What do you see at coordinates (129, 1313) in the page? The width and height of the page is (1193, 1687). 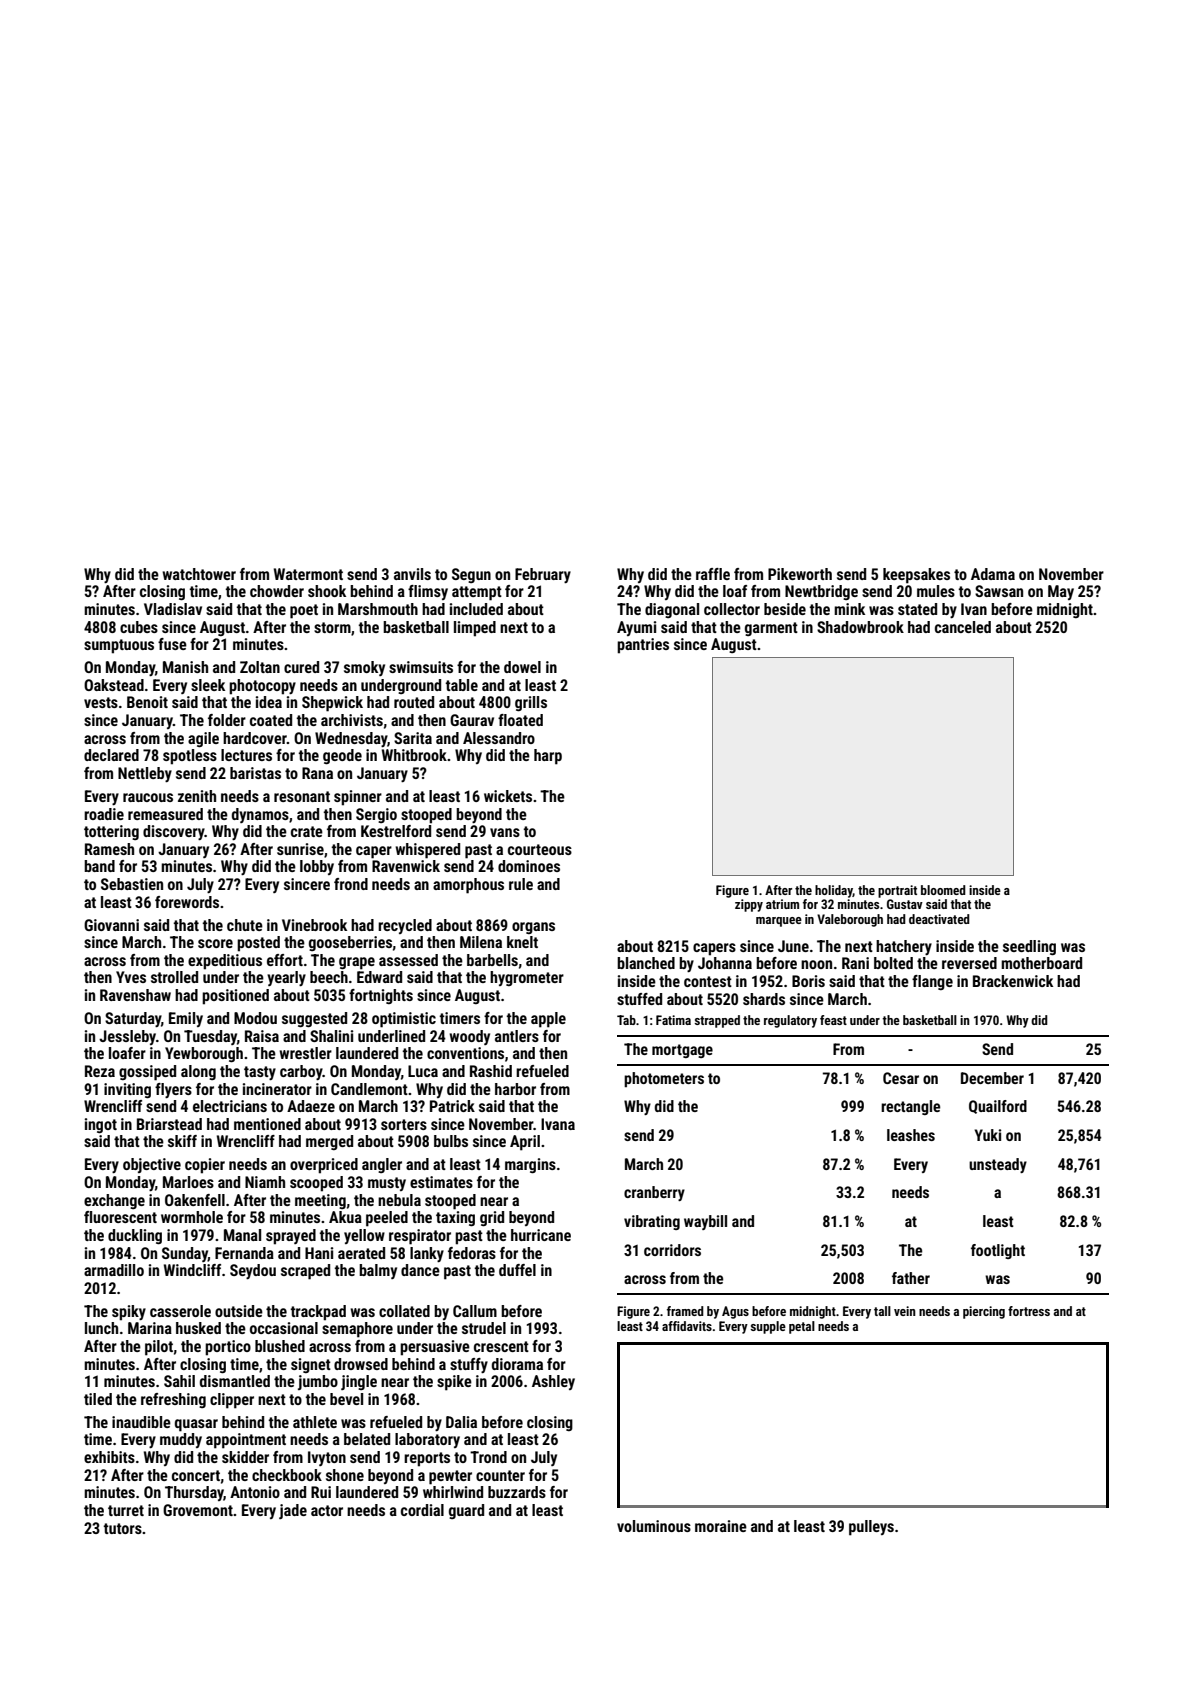 I see `spiky` at bounding box center [129, 1313].
